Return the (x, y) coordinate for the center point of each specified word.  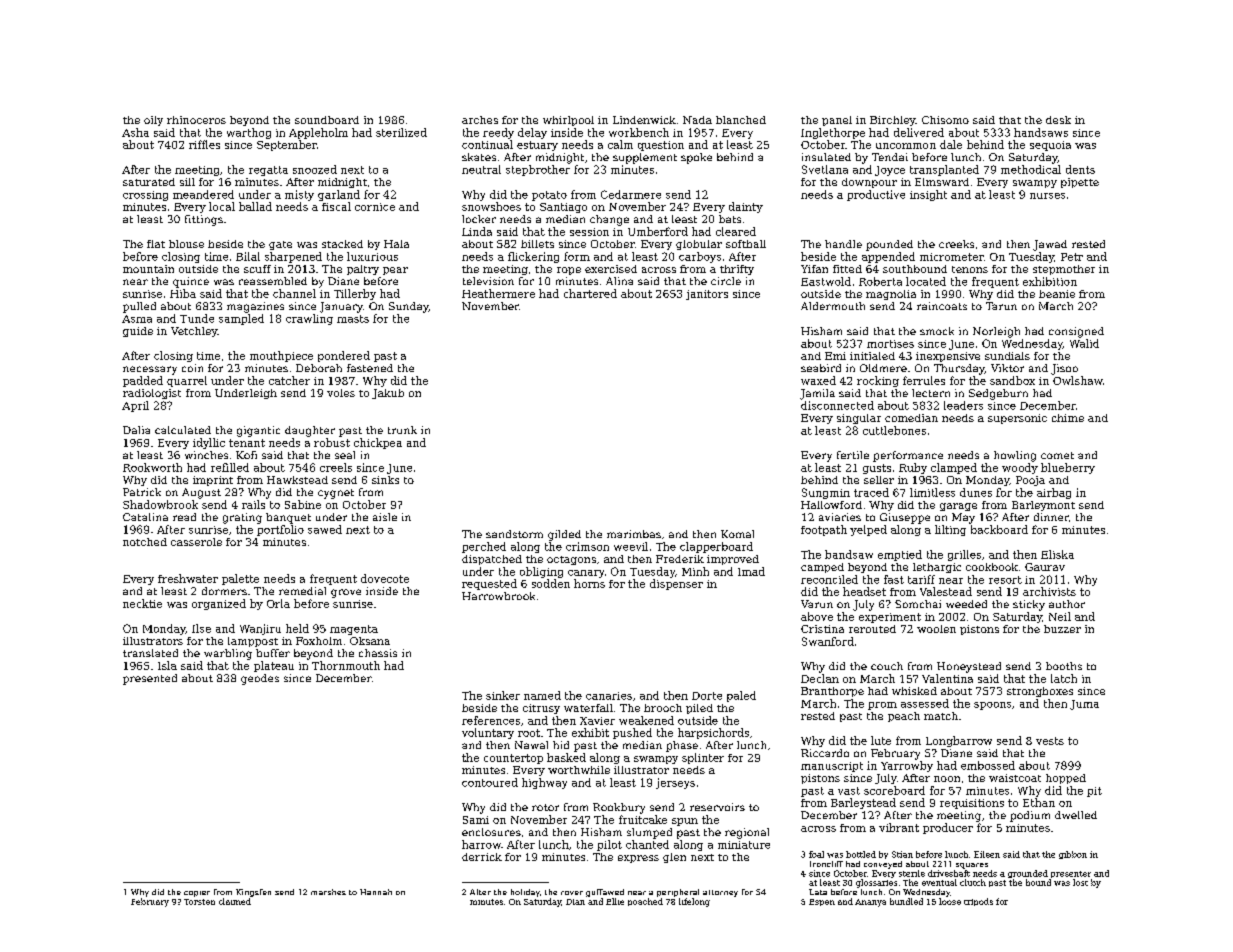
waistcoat (1015, 778)
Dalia (136, 430)
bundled (906, 901)
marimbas (634, 534)
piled (699, 709)
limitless (932, 492)
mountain (148, 269)
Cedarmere (631, 194)
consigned (1076, 332)
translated (150, 653)
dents (1080, 169)
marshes (328, 892)
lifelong (694, 902)
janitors (707, 295)
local (222, 206)
